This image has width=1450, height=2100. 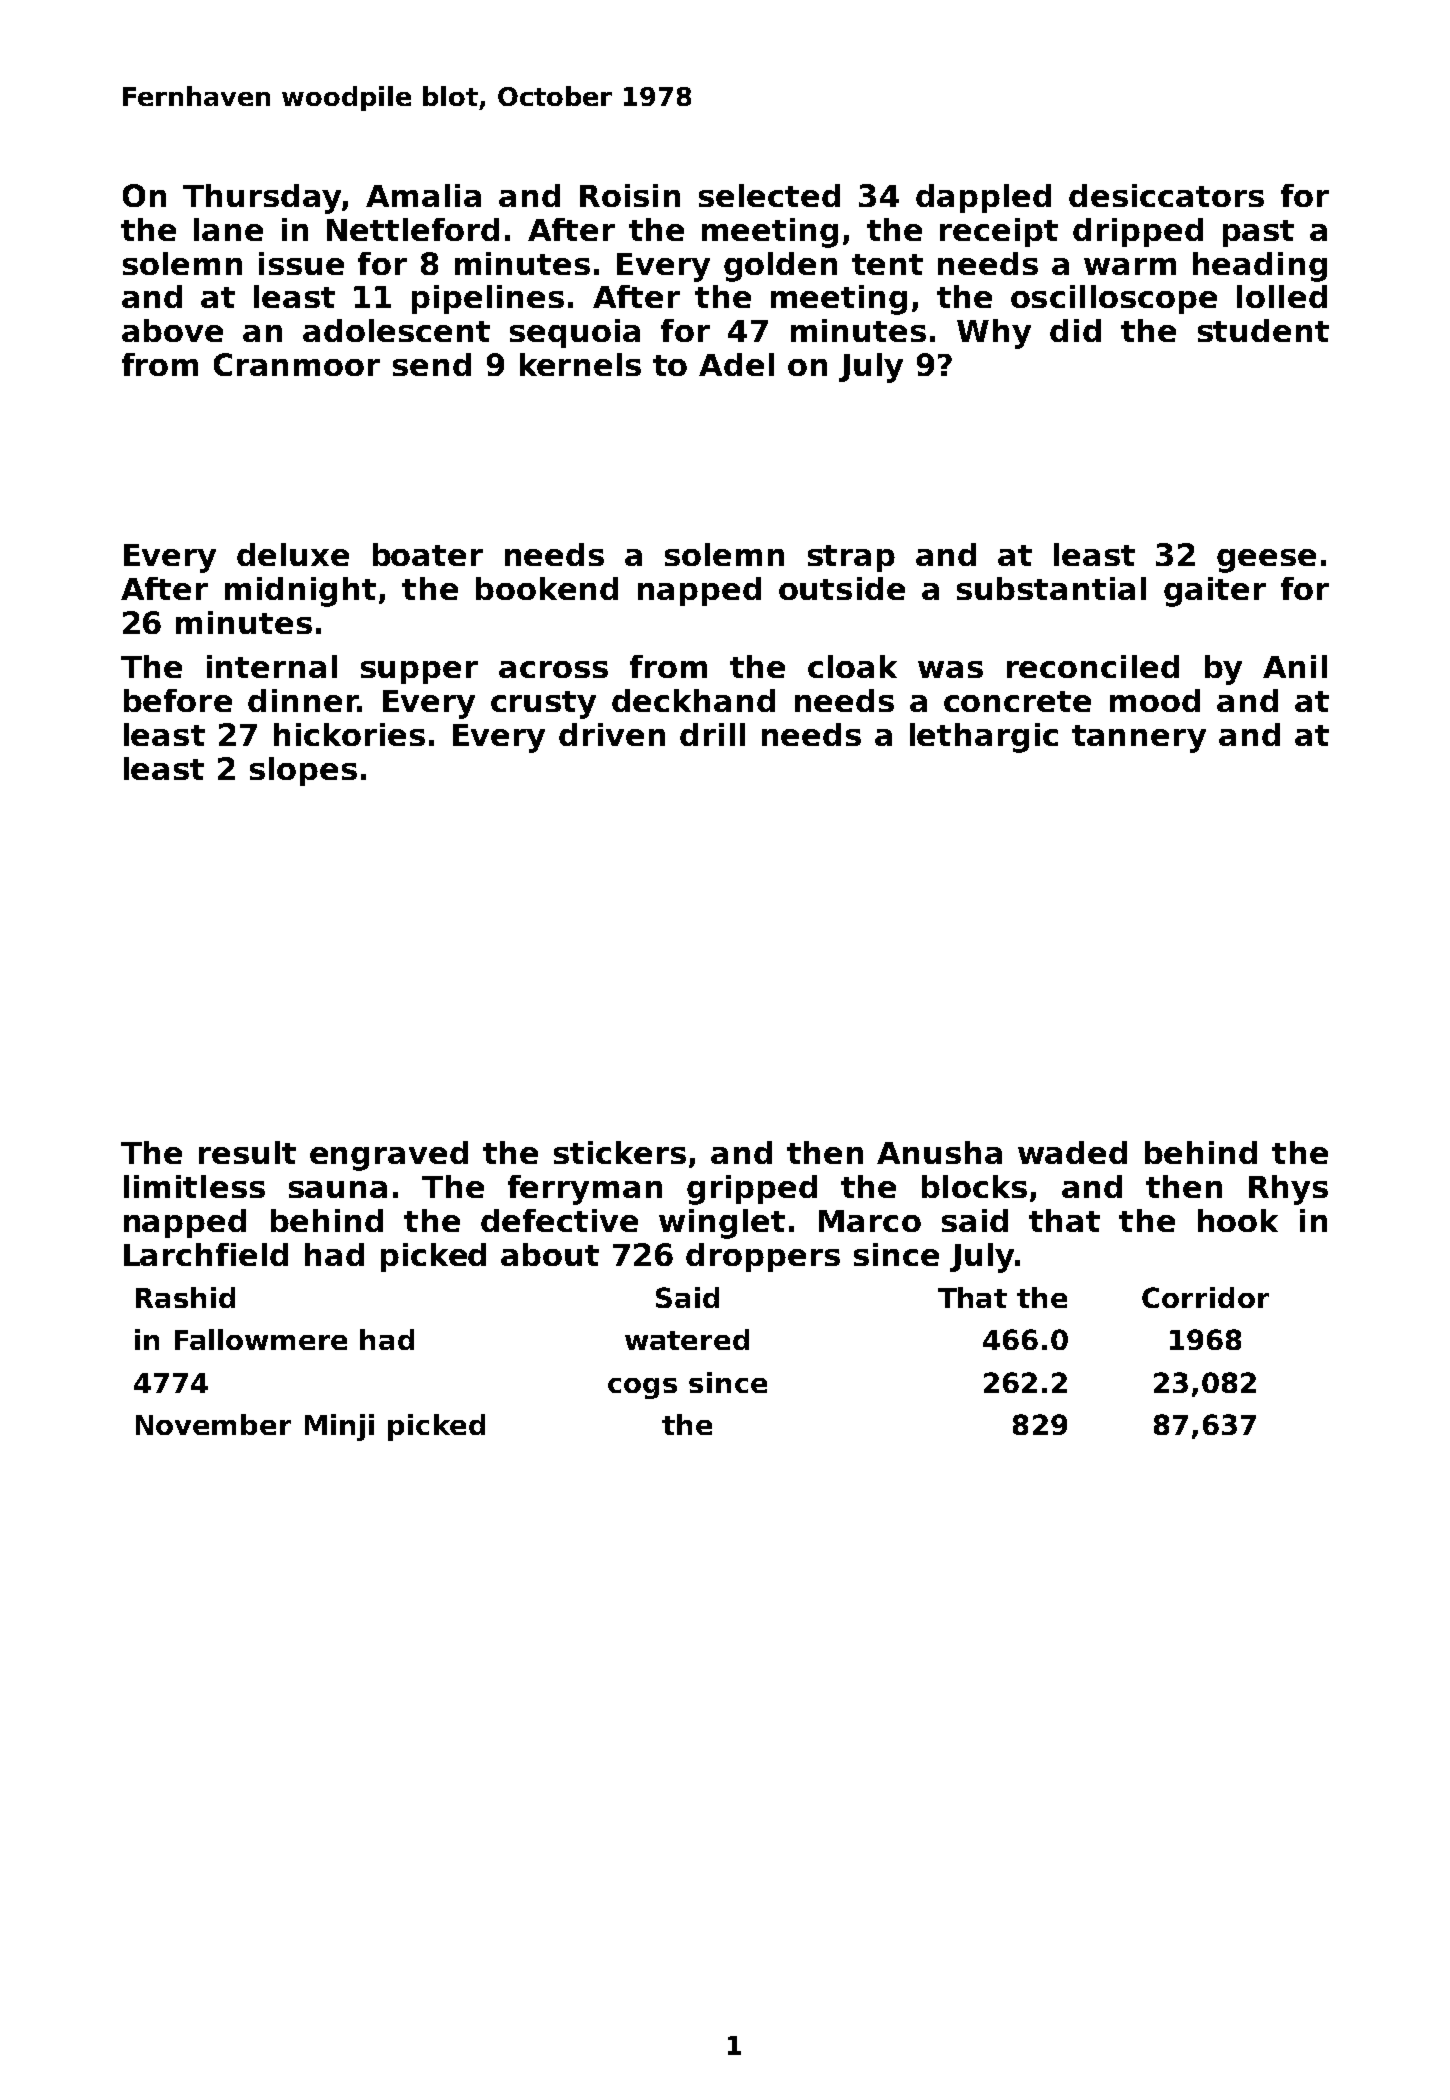 I want to click on Corridor, so click(x=1205, y=1297).
